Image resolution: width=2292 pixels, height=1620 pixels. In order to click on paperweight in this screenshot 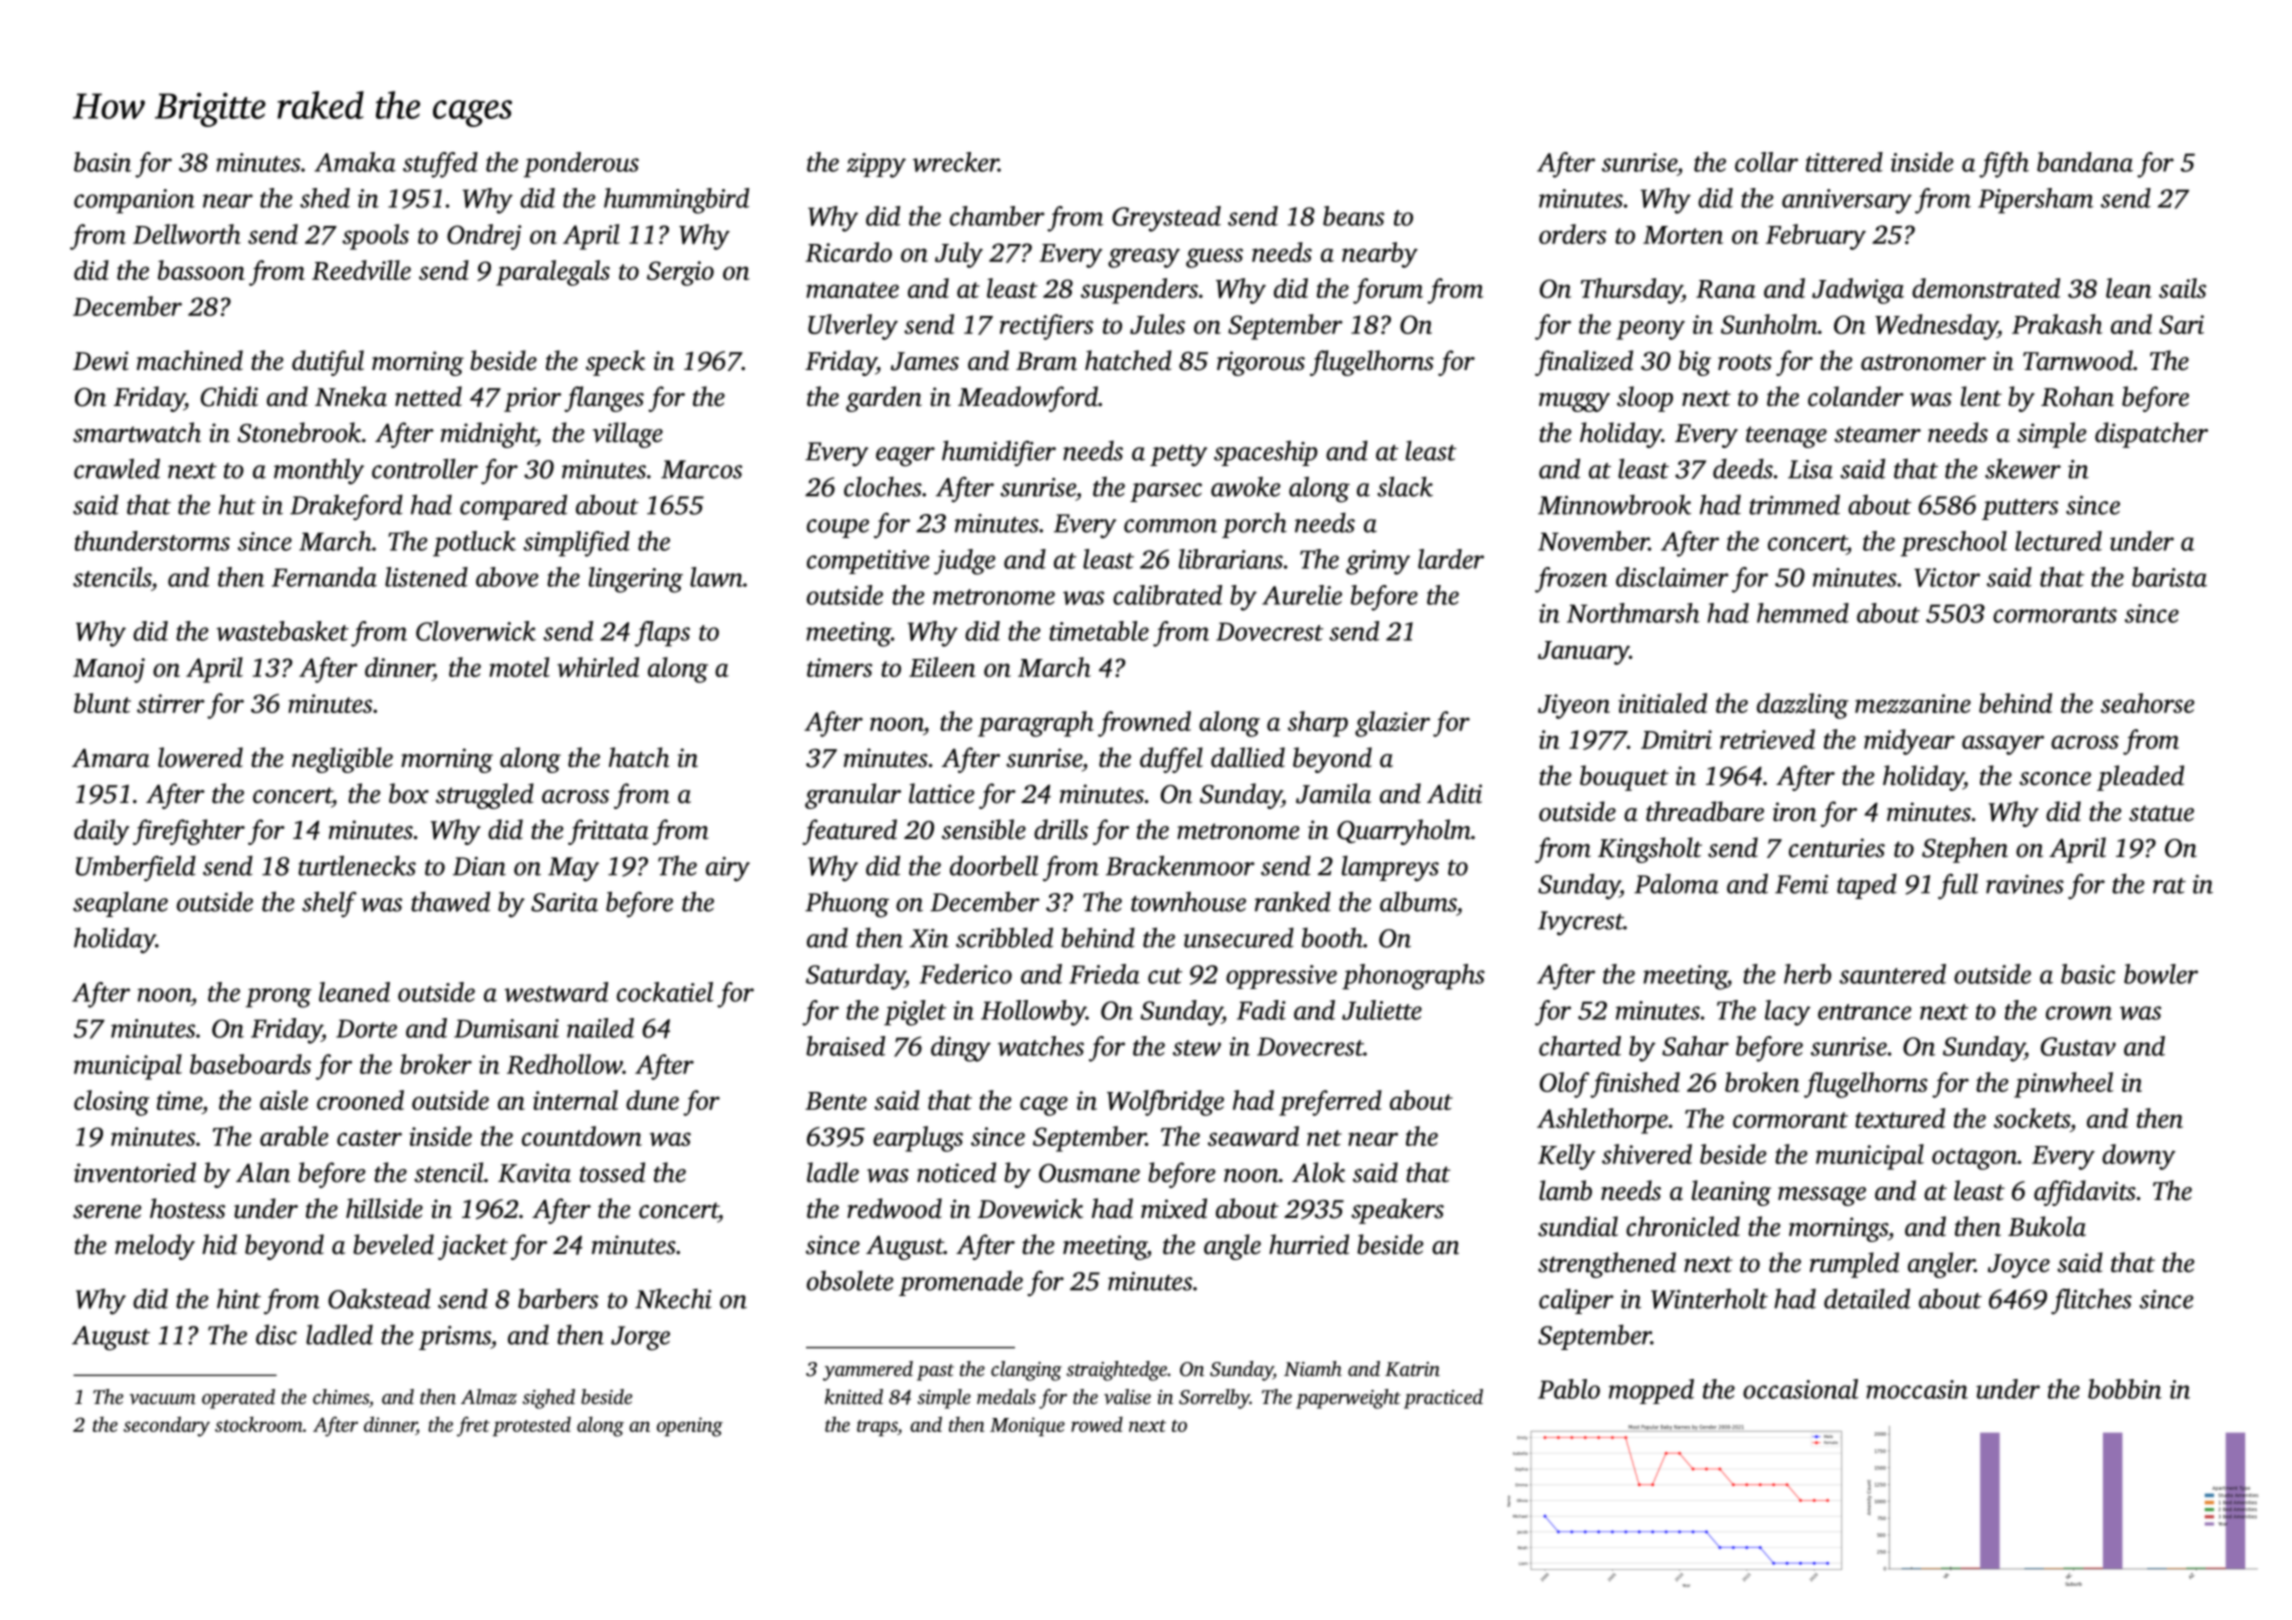, I will do `click(1348, 1399)`.
